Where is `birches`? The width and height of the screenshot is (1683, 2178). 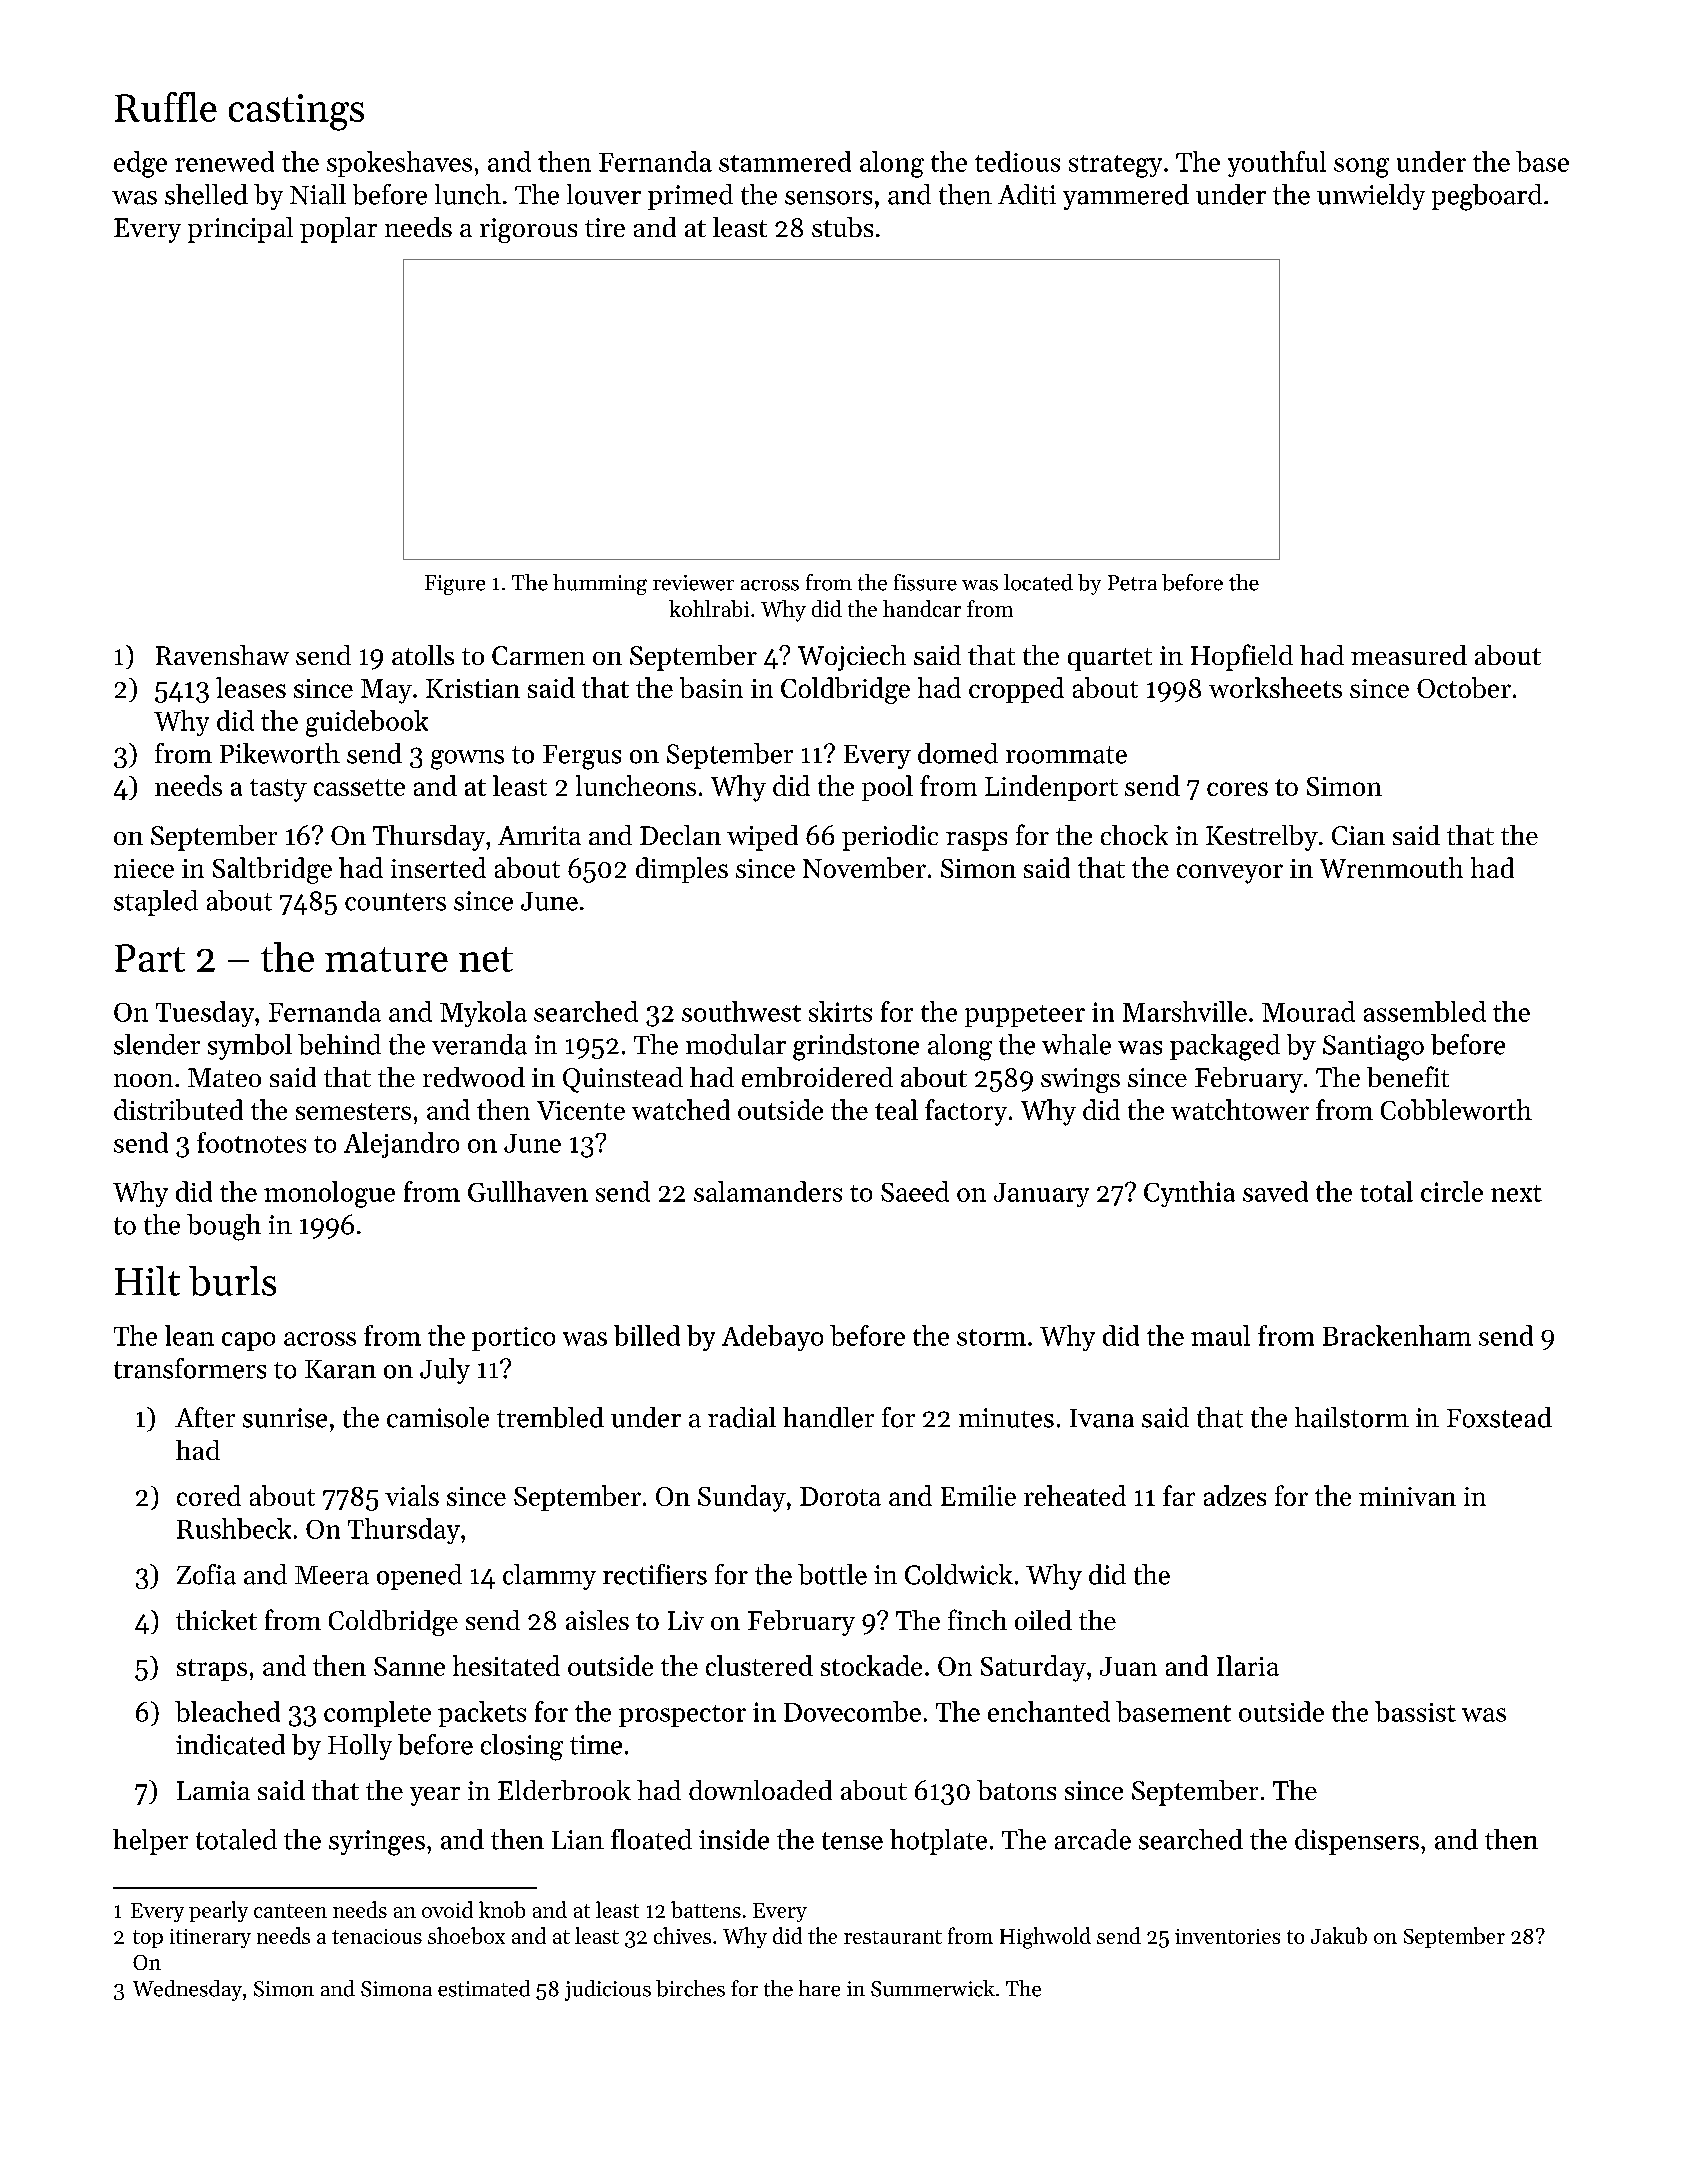
birches is located at coordinates (690, 1988).
